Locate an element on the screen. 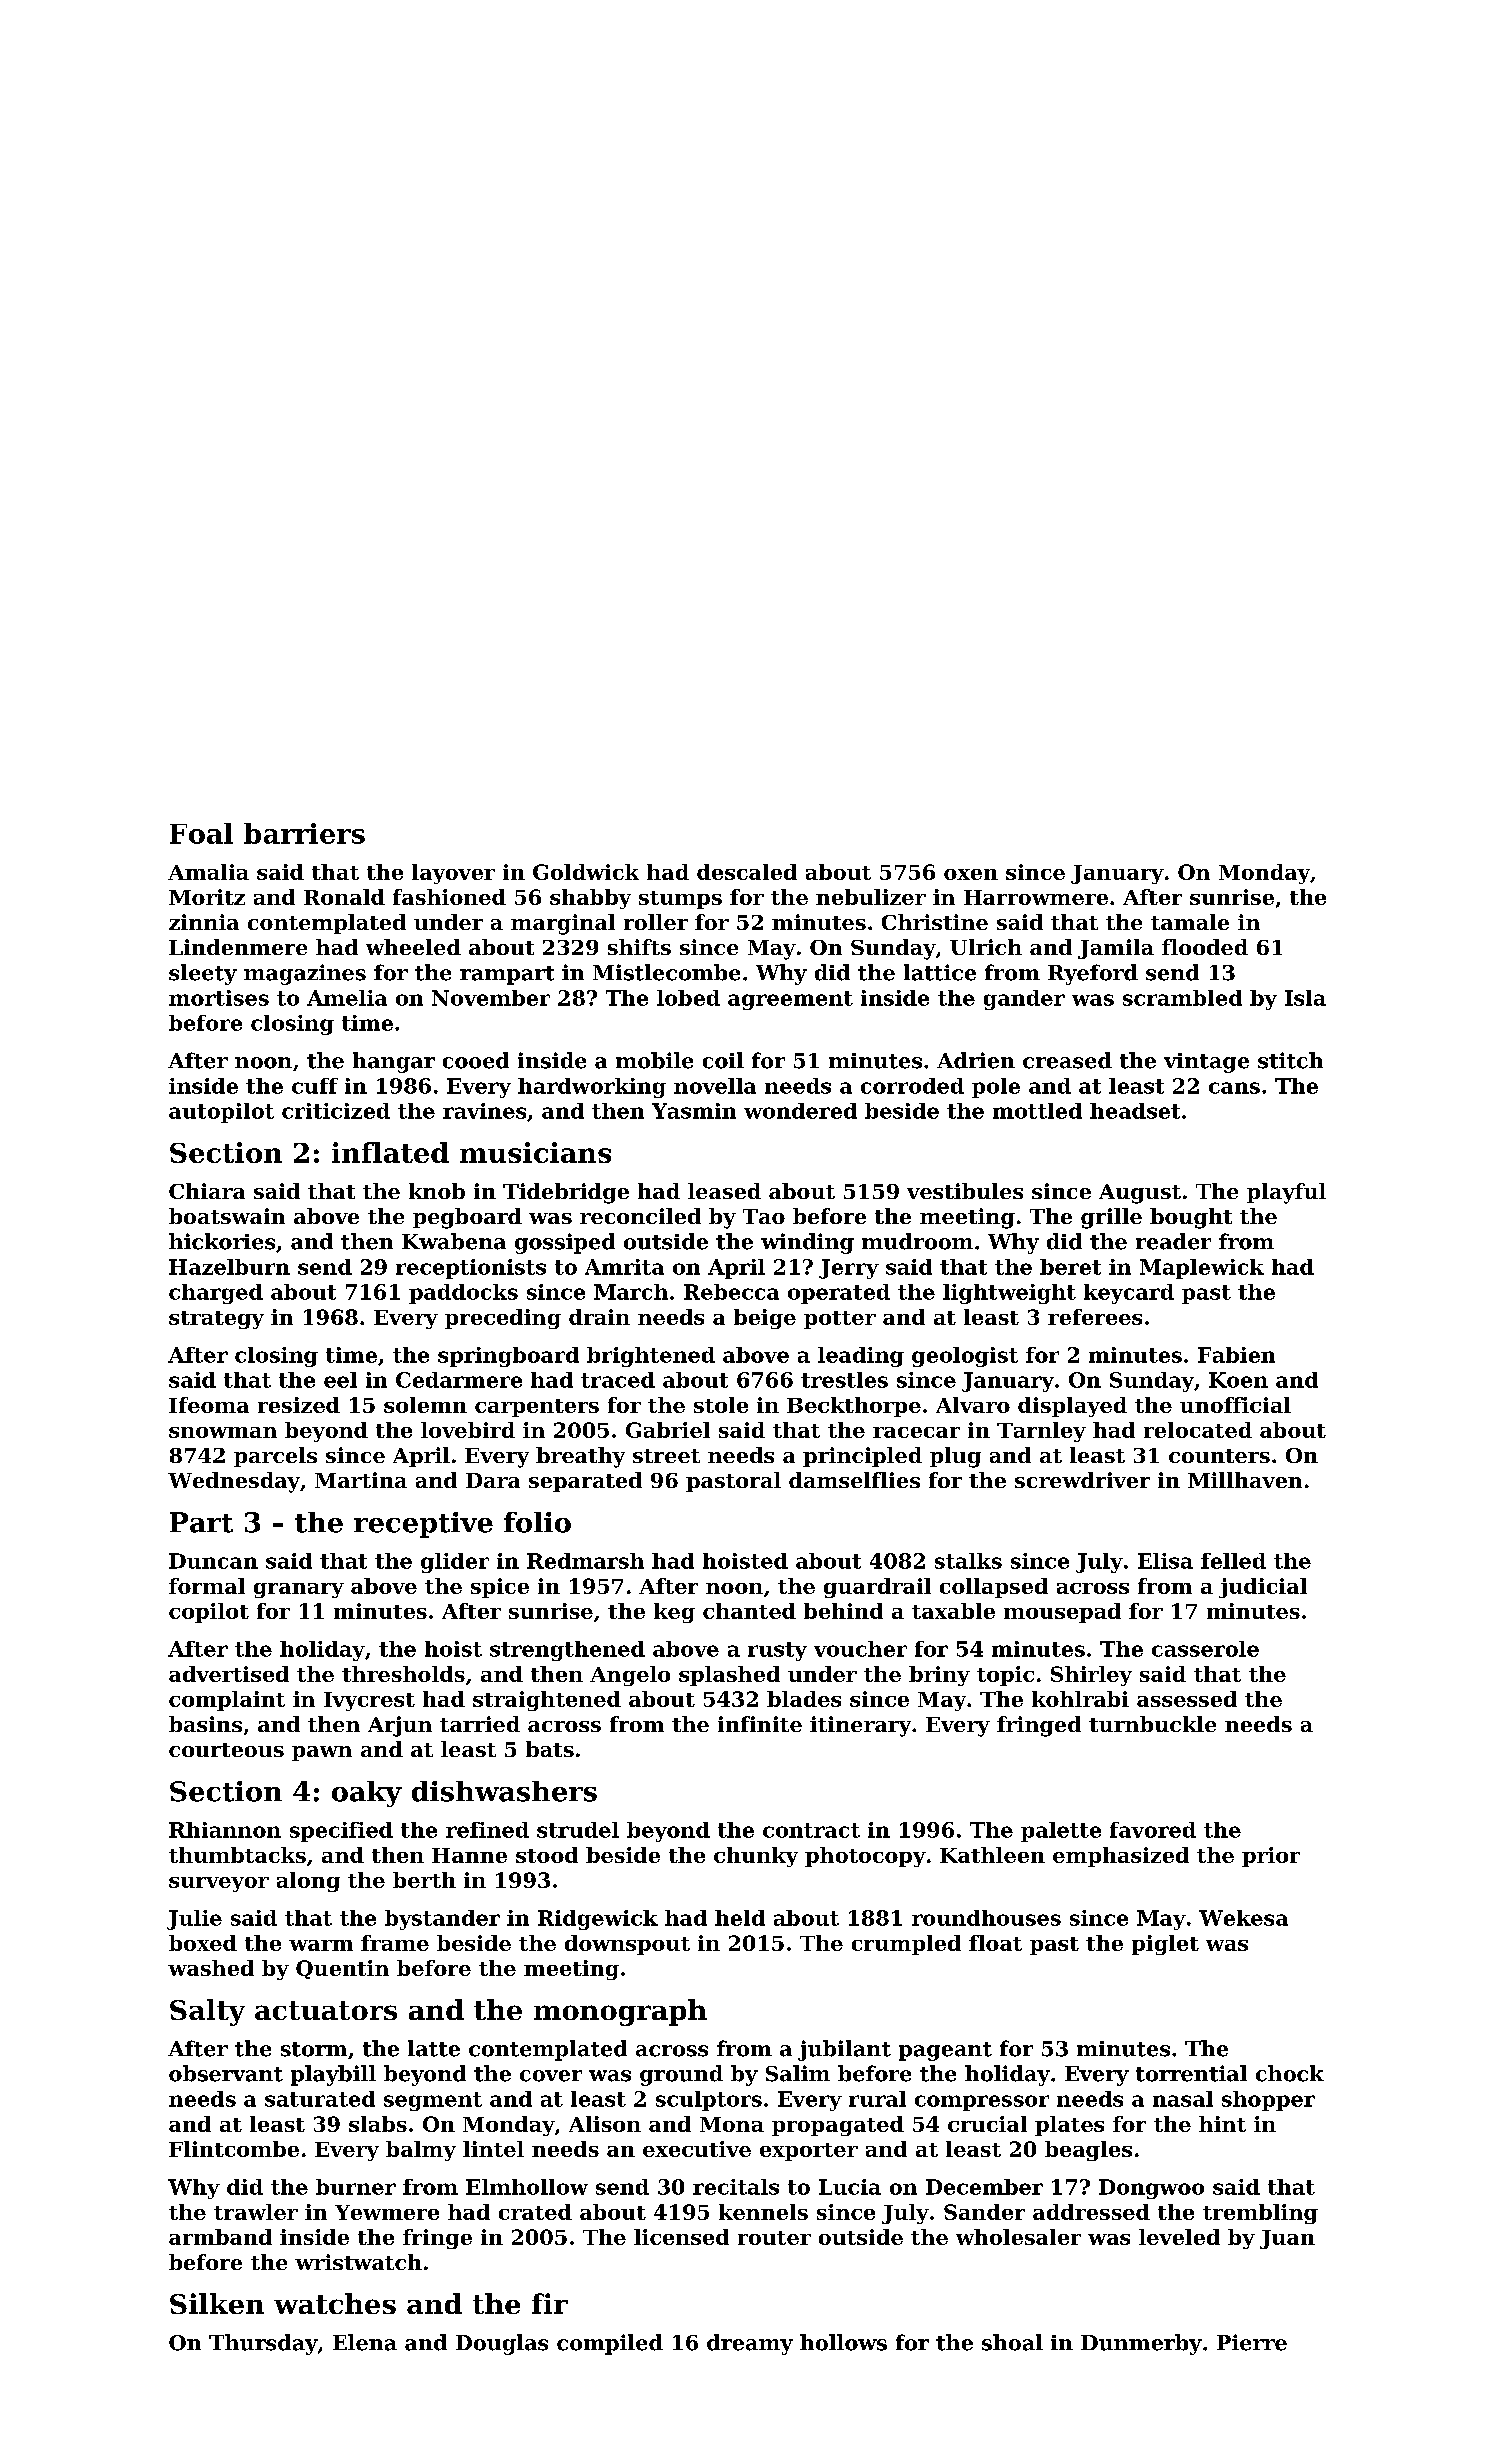 This screenshot has height=2464, width=1496. referees is located at coordinates (1095, 1317).
